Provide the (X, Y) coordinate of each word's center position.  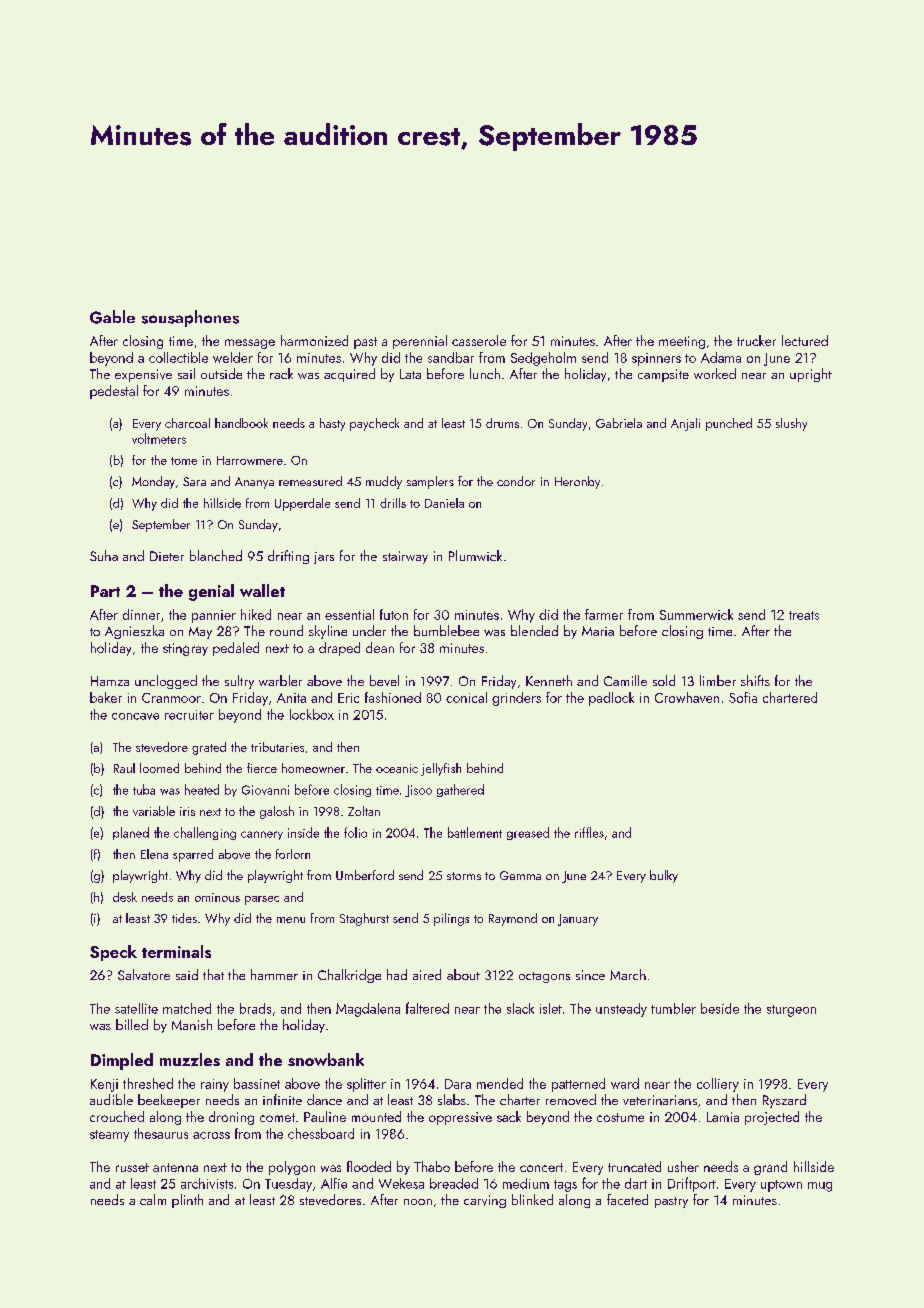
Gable (112, 317)
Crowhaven (687, 697)
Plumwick (475, 555)
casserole (479, 340)
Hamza (110, 681)
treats (804, 615)
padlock (611, 699)
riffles (589, 832)
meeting (682, 342)
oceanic (397, 768)
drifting (288, 557)
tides (184, 918)
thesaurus (161, 1133)
